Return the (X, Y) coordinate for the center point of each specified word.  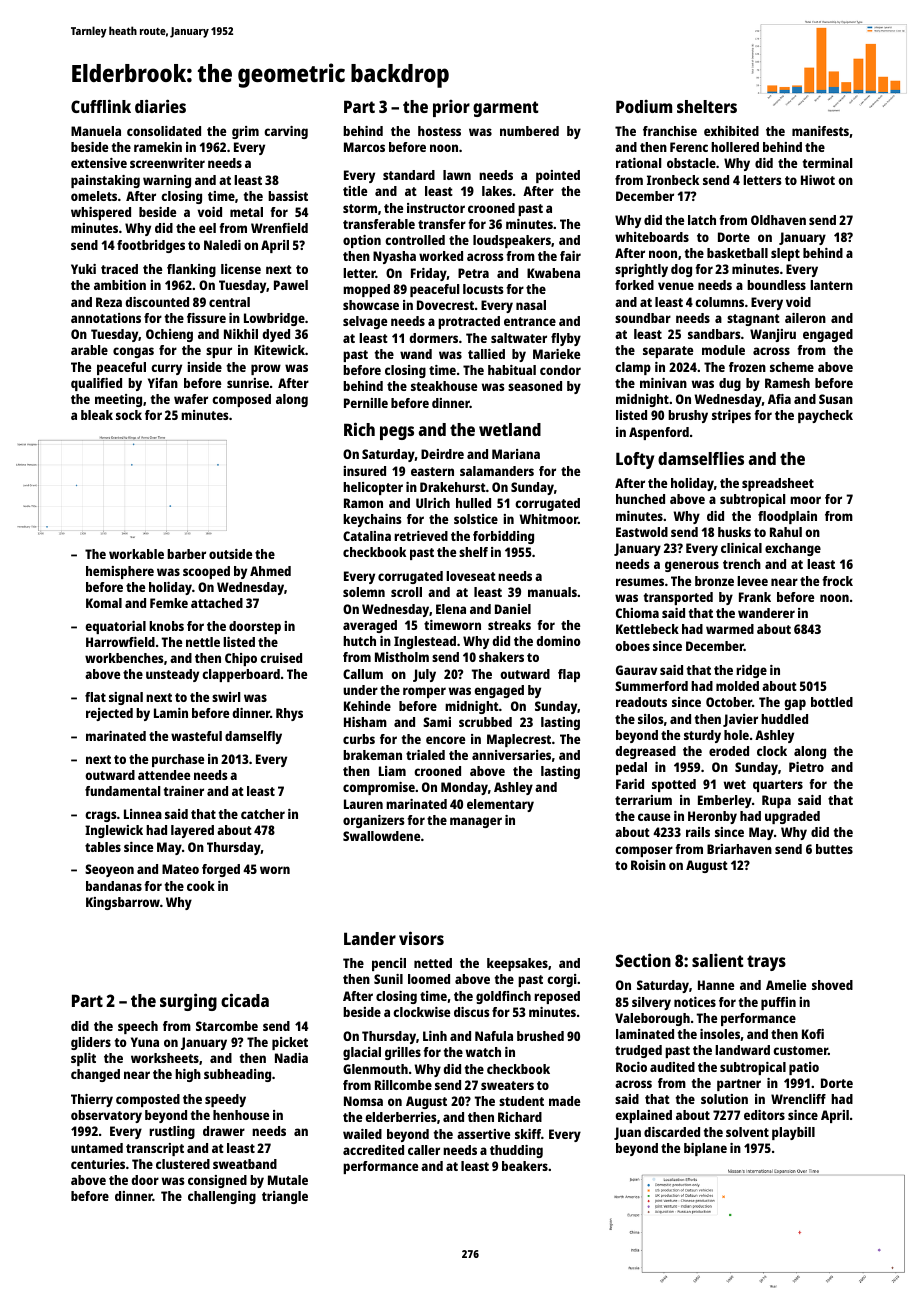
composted (148, 1100)
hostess (439, 131)
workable (136, 554)
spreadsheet (778, 484)
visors (421, 938)
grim (245, 132)
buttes (834, 849)
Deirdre (442, 454)
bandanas (114, 886)
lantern (831, 285)
